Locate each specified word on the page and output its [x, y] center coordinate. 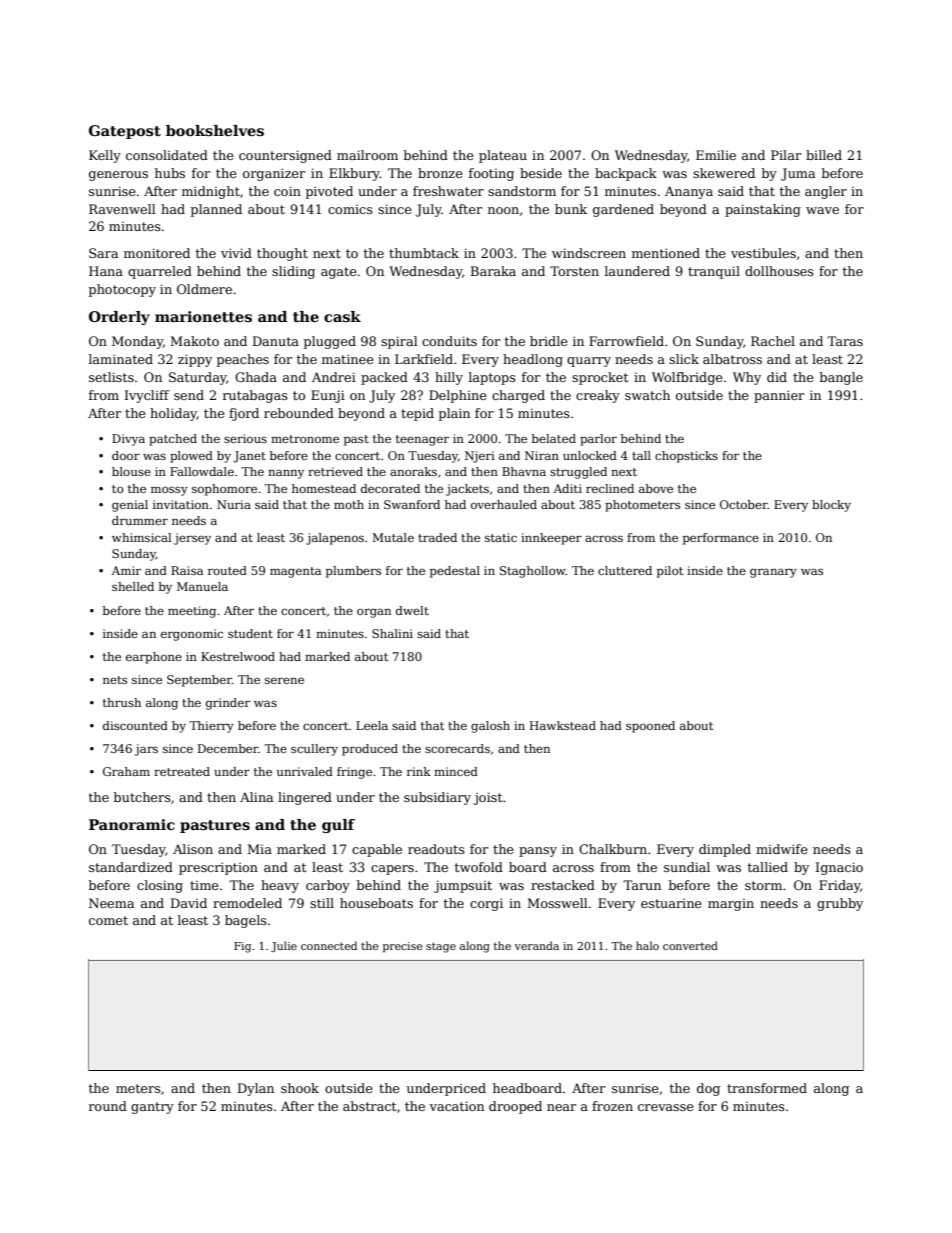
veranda [537, 945]
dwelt [412, 610]
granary [773, 573]
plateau [503, 156]
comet [108, 920]
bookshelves [215, 130]
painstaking [763, 210]
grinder [228, 704]
